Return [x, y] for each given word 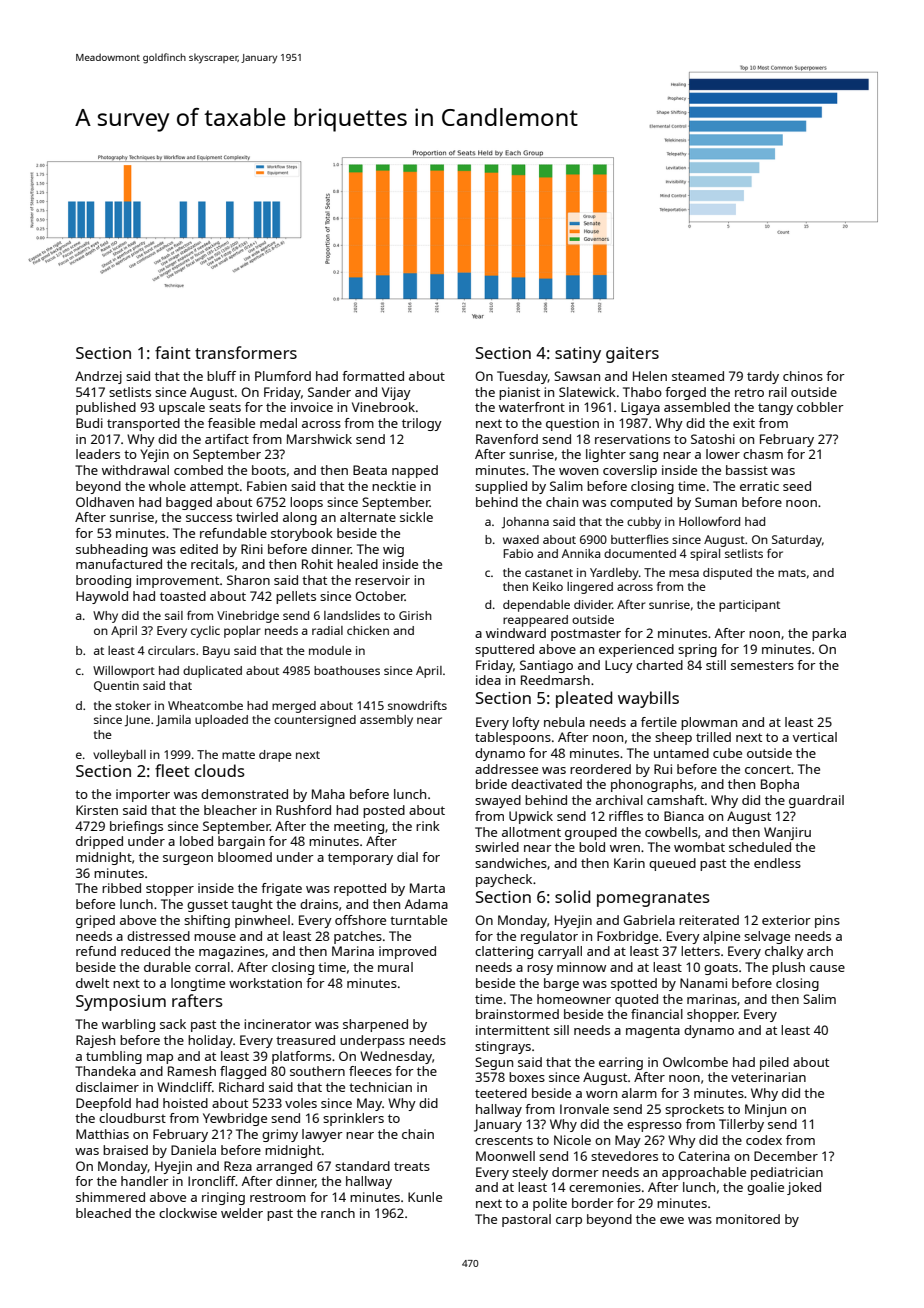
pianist [519, 393]
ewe [672, 1220]
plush [788, 968]
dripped [99, 842]
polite [550, 1204]
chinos [803, 376]
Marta [427, 888]
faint [173, 352]
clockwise [188, 1213]
